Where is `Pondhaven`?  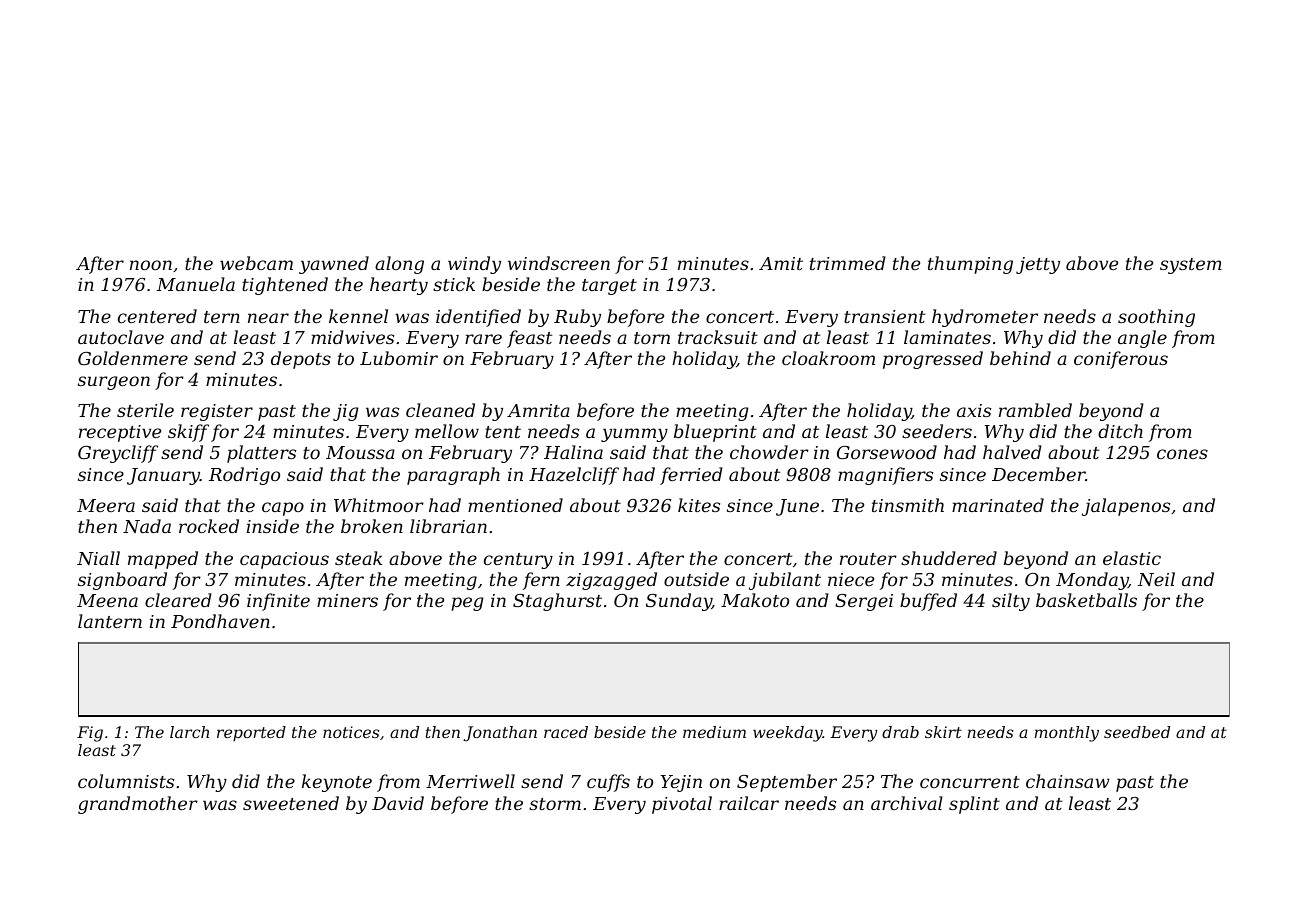 Pondhaven is located at coordinates (220, 621).
